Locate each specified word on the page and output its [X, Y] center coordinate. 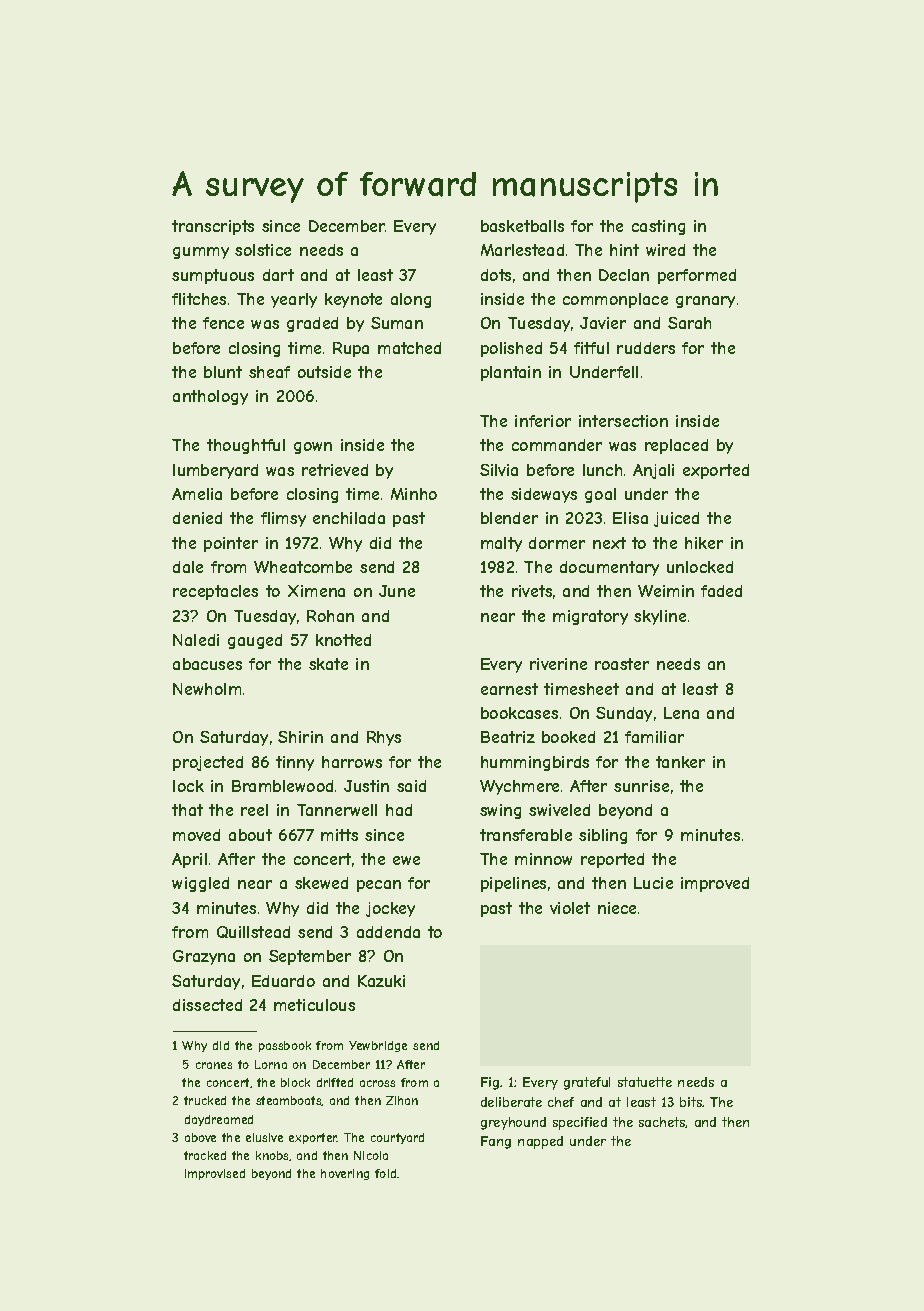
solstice [263, 250]
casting [658, 227]
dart [278, 275]
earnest [509, 689]
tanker [680, 762]
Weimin [666, 591]
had [399, 810]
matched [409, 348]
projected [208, 763]
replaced [676, 446]
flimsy [283, 519]
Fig [490, 1083]
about [250, 835]
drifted [335, 1082]
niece [617, 908]
